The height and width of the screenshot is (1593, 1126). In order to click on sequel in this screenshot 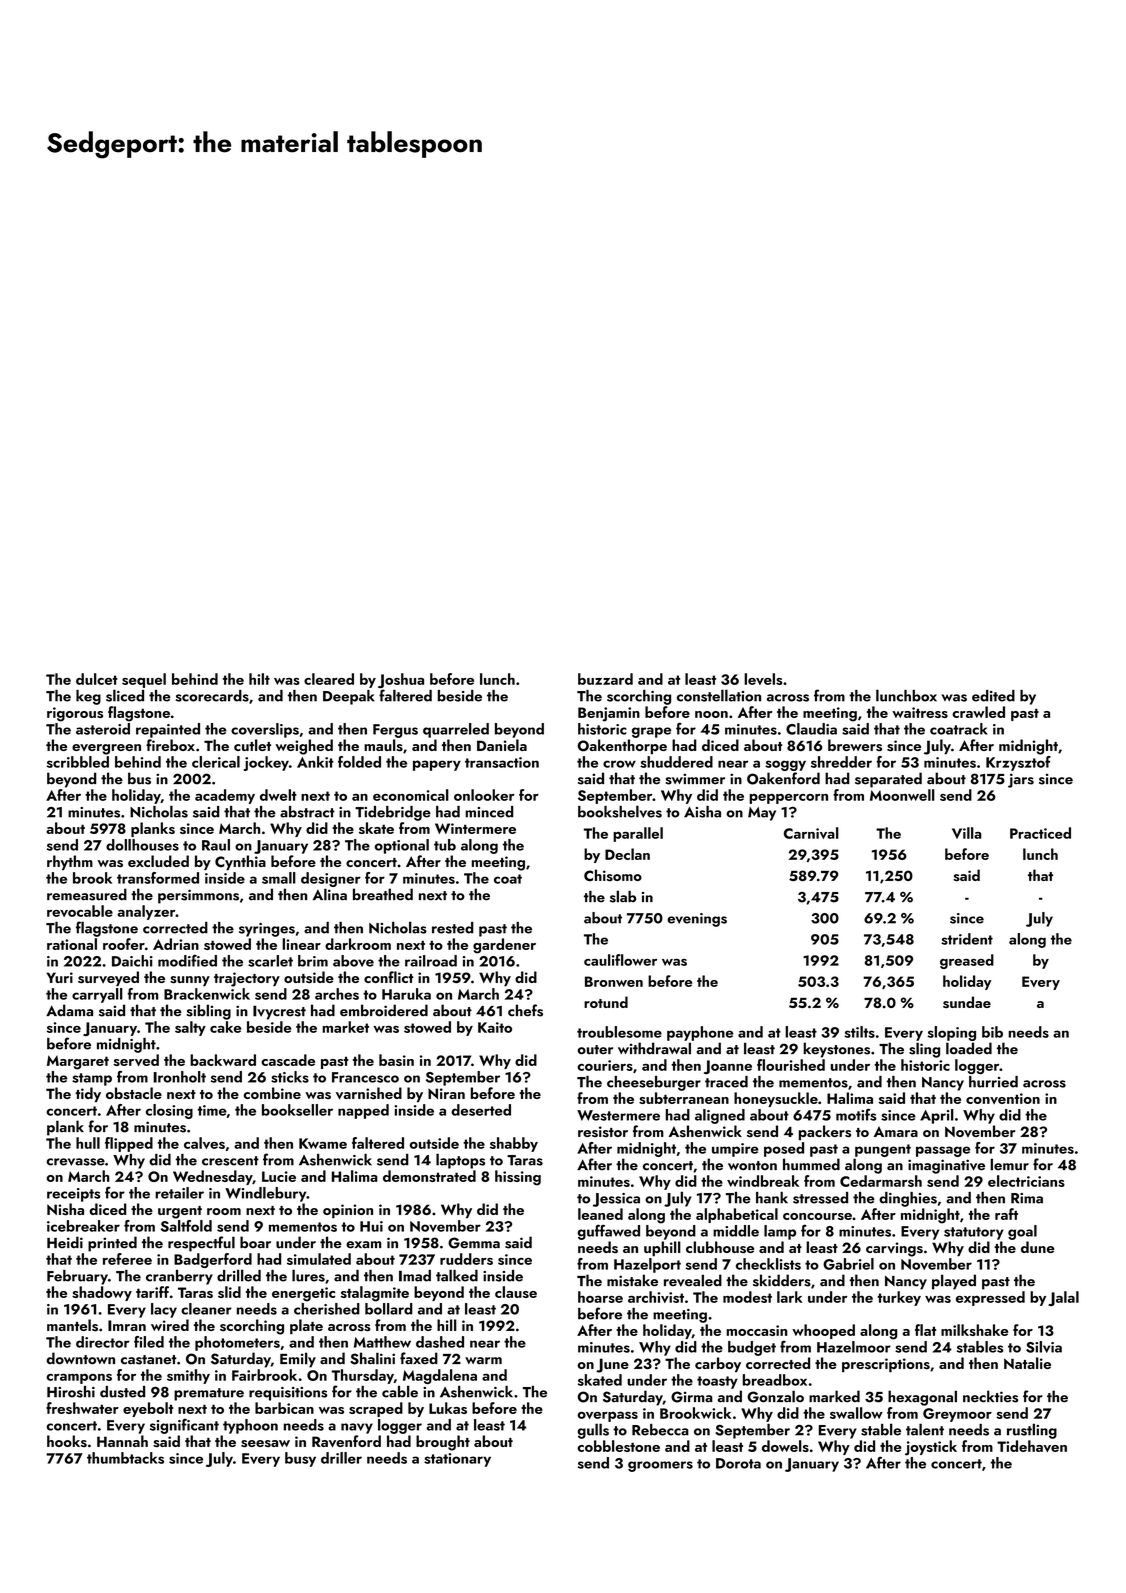, I will do `click(144, 680)`.
